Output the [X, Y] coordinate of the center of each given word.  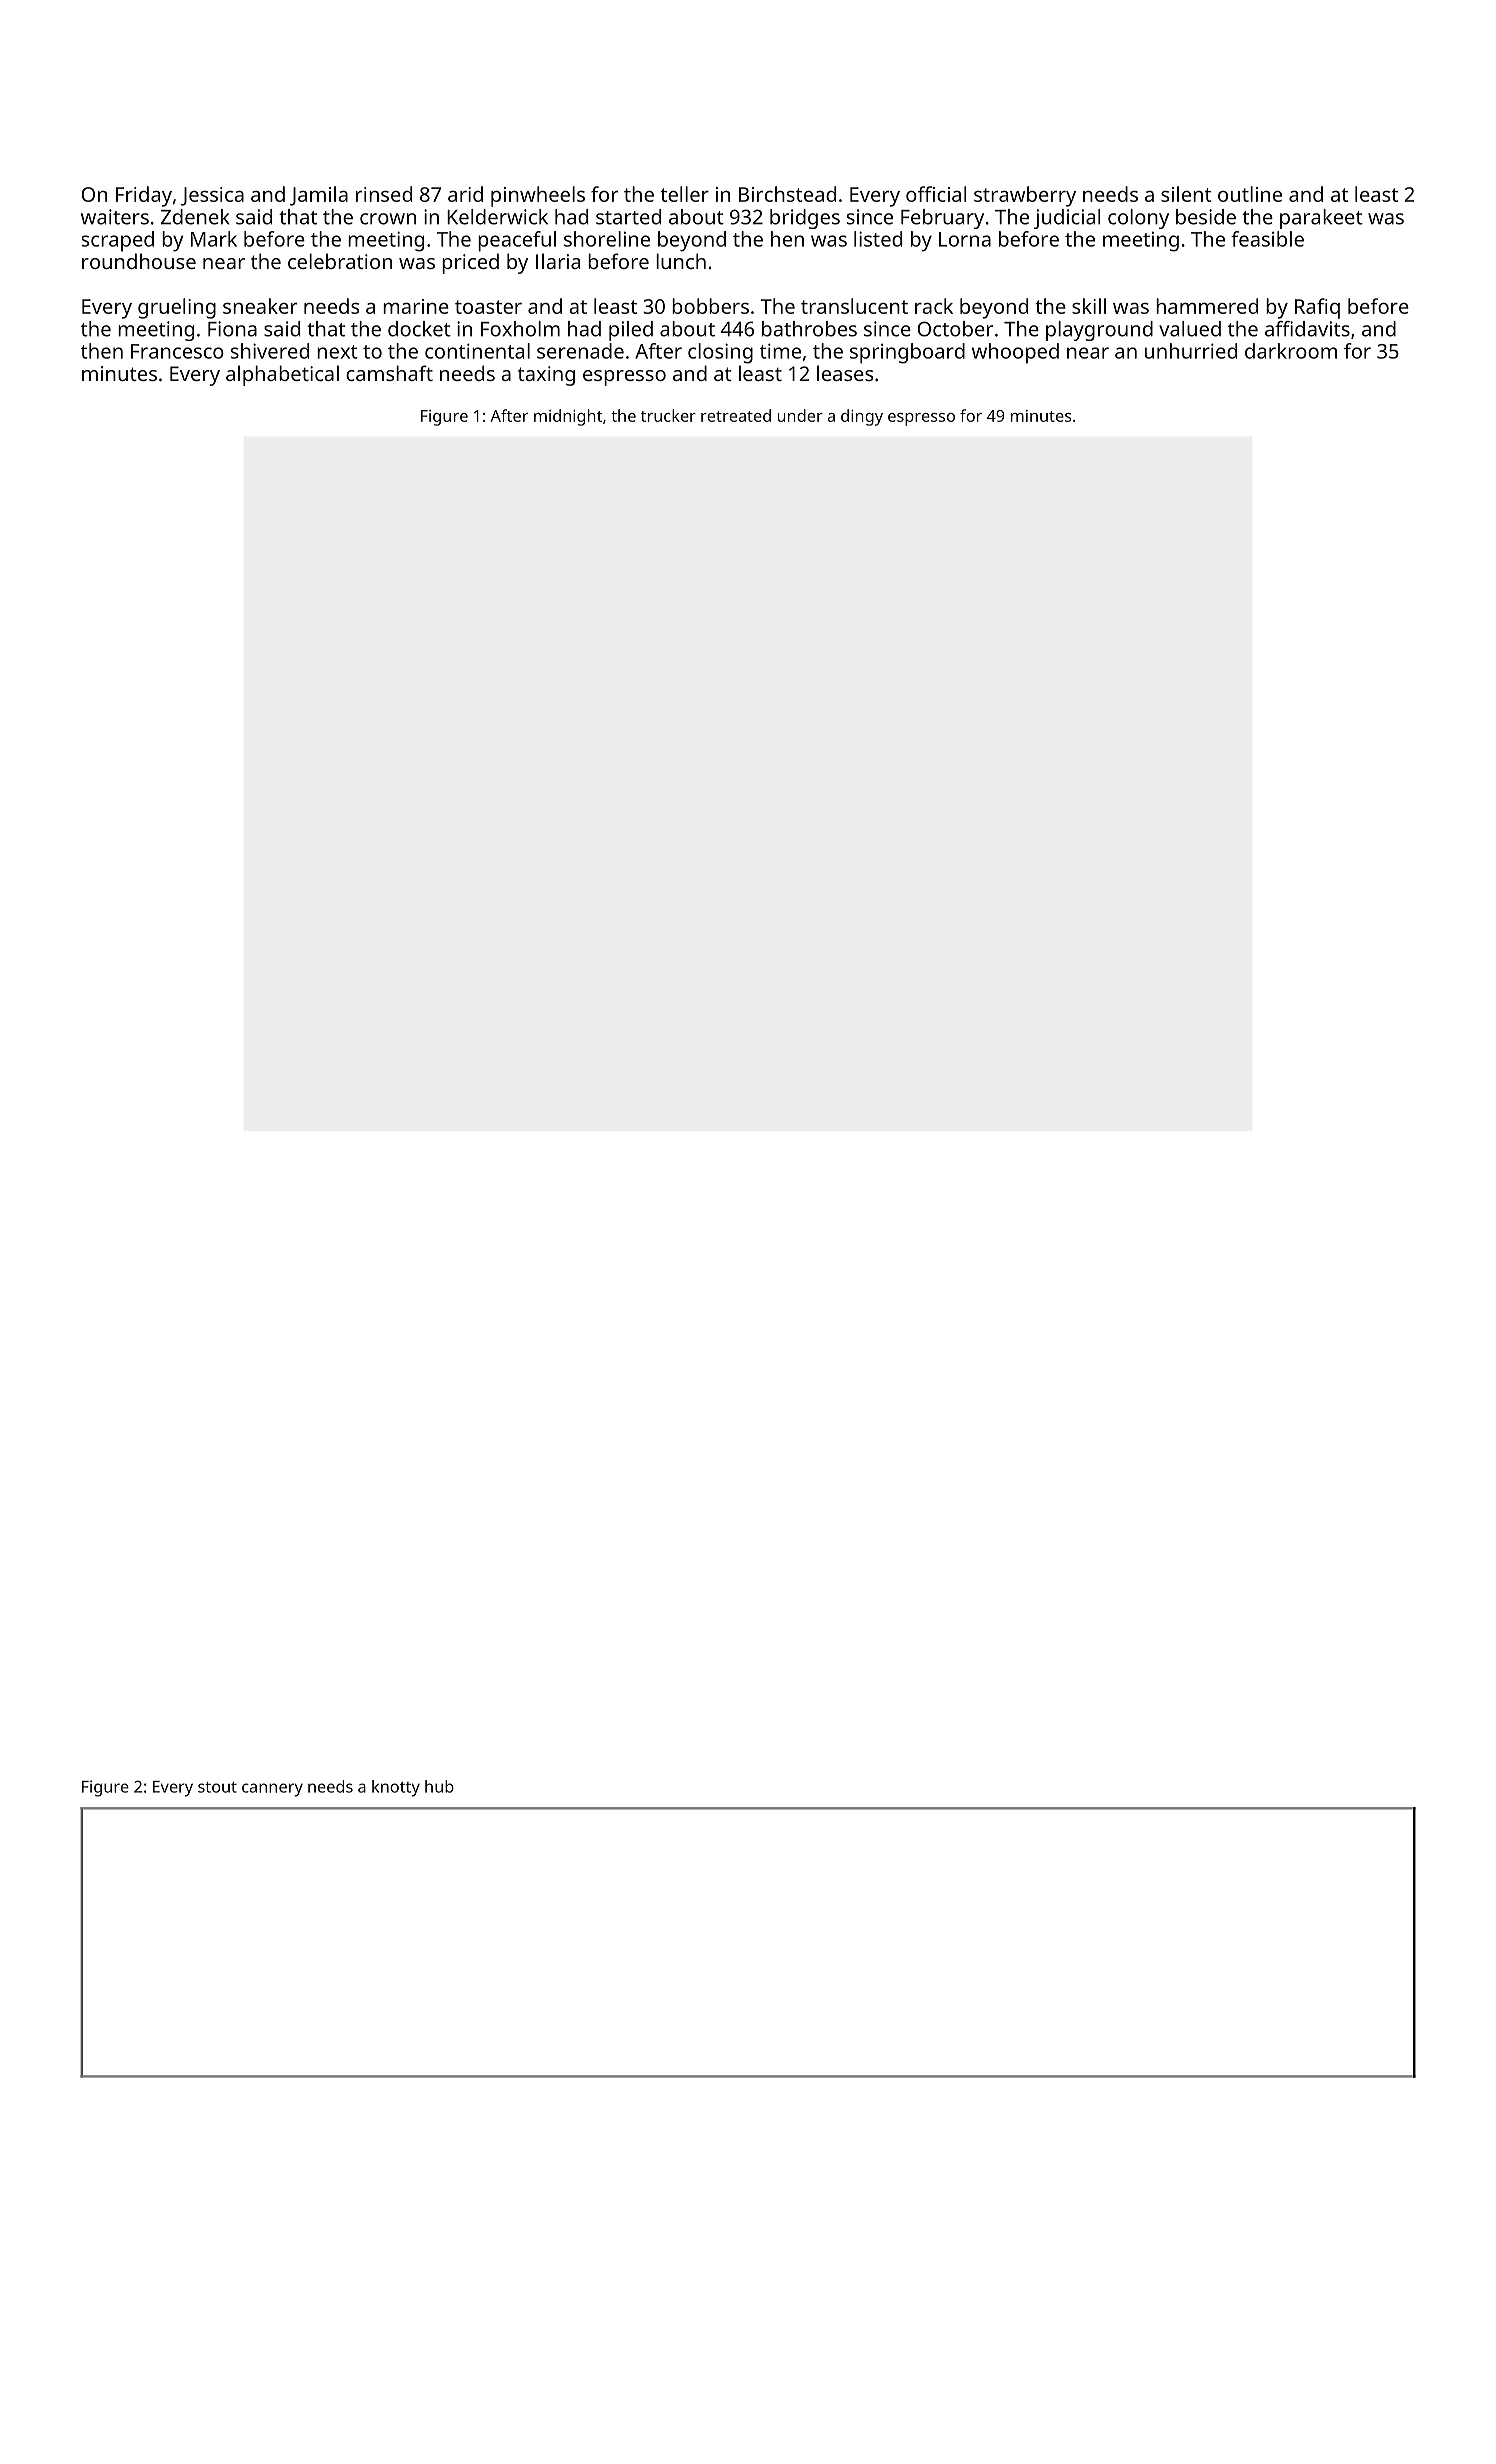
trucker [668, 415]
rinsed [384, 194]
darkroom [1291, 351]
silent [1186, 194]
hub [439, 1786]
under [800, 415]
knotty [396, 1788]
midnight [568, 417]
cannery [272, 1790]
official [936, 194]
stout [217, 1787]
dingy [862, 417]
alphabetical [282, 375]
